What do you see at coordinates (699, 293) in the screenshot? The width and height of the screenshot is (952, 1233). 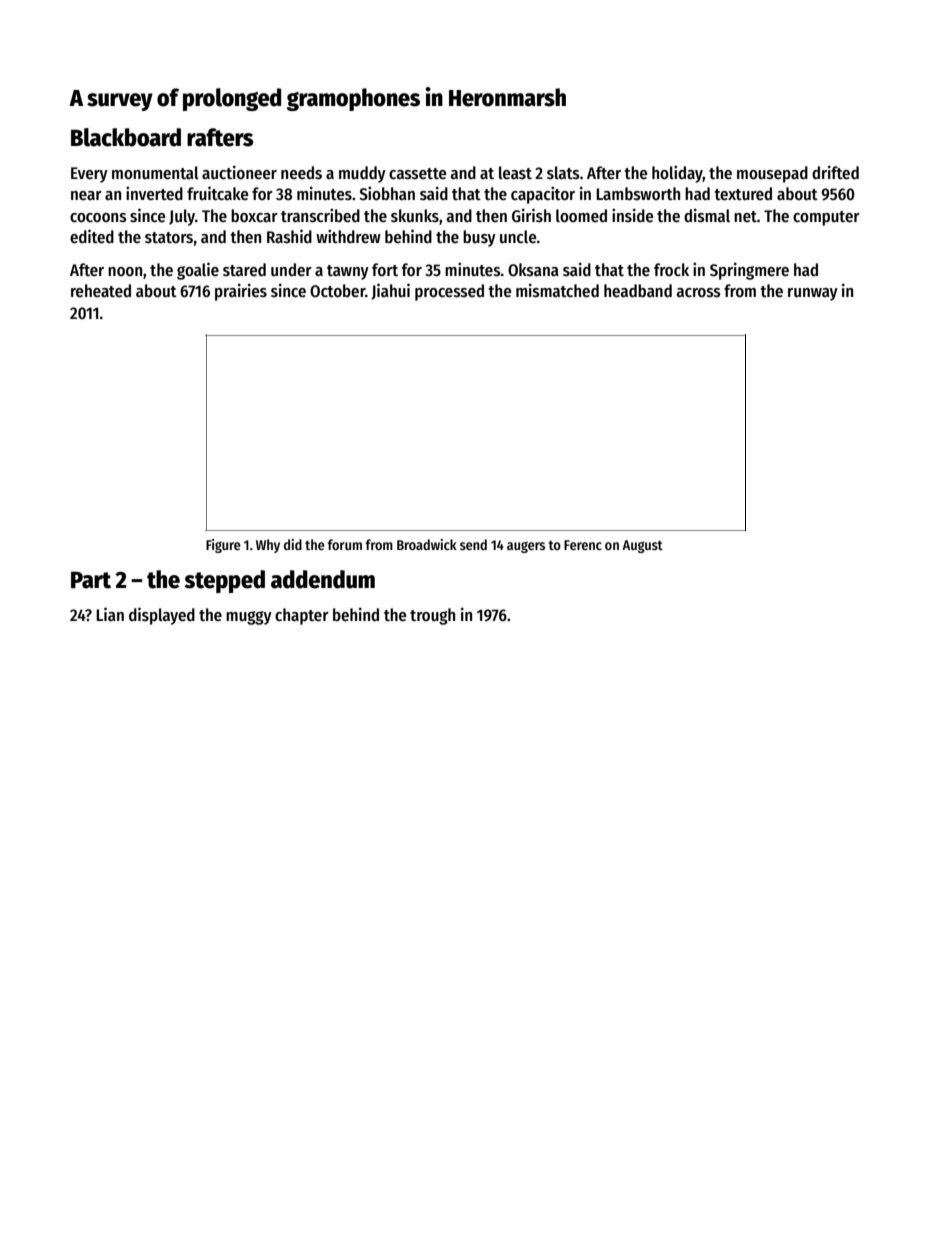 I see `across` at bounding box center [699, 293].
